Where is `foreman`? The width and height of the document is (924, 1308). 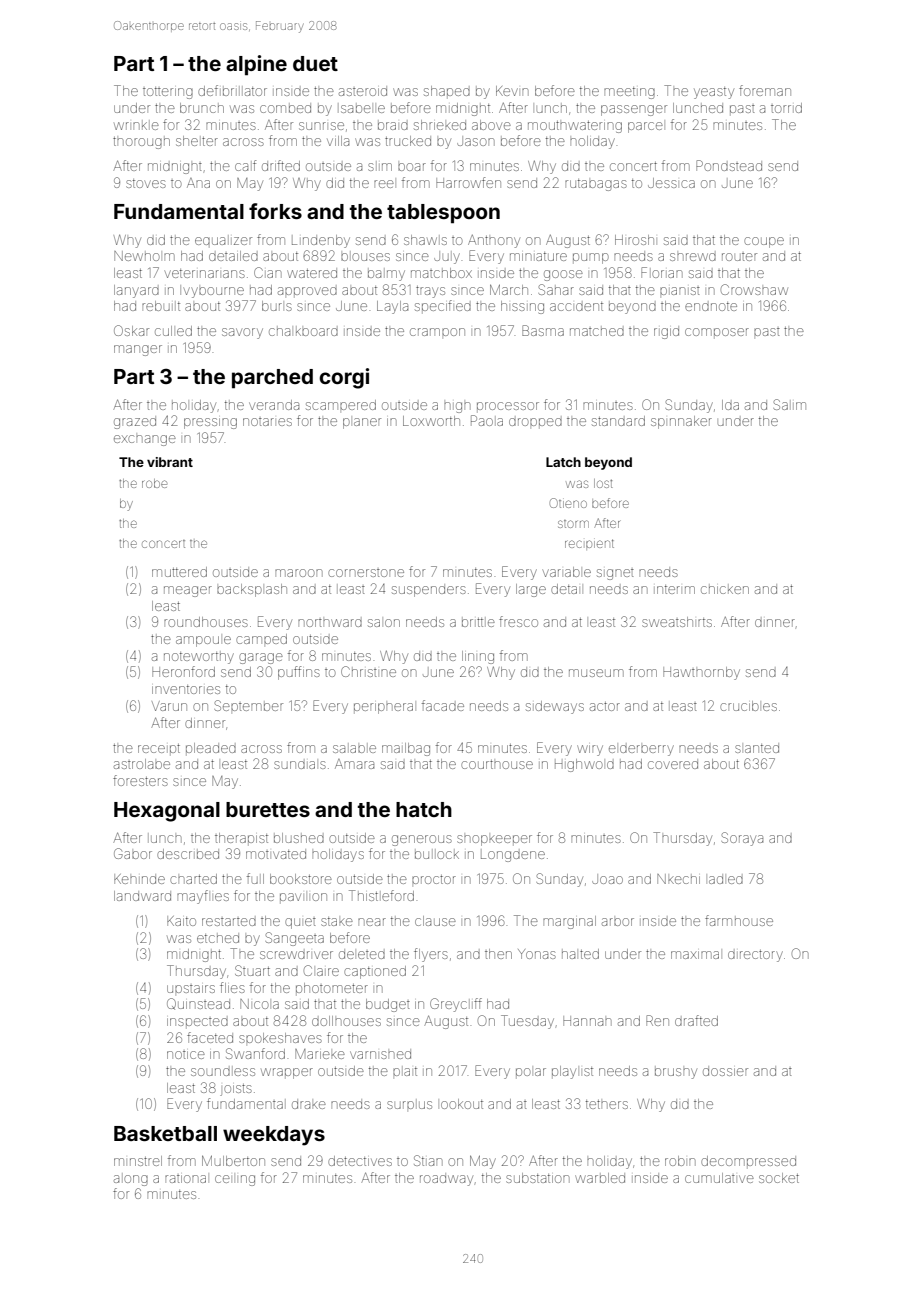
foreman is located at coordinates (765, 90).
